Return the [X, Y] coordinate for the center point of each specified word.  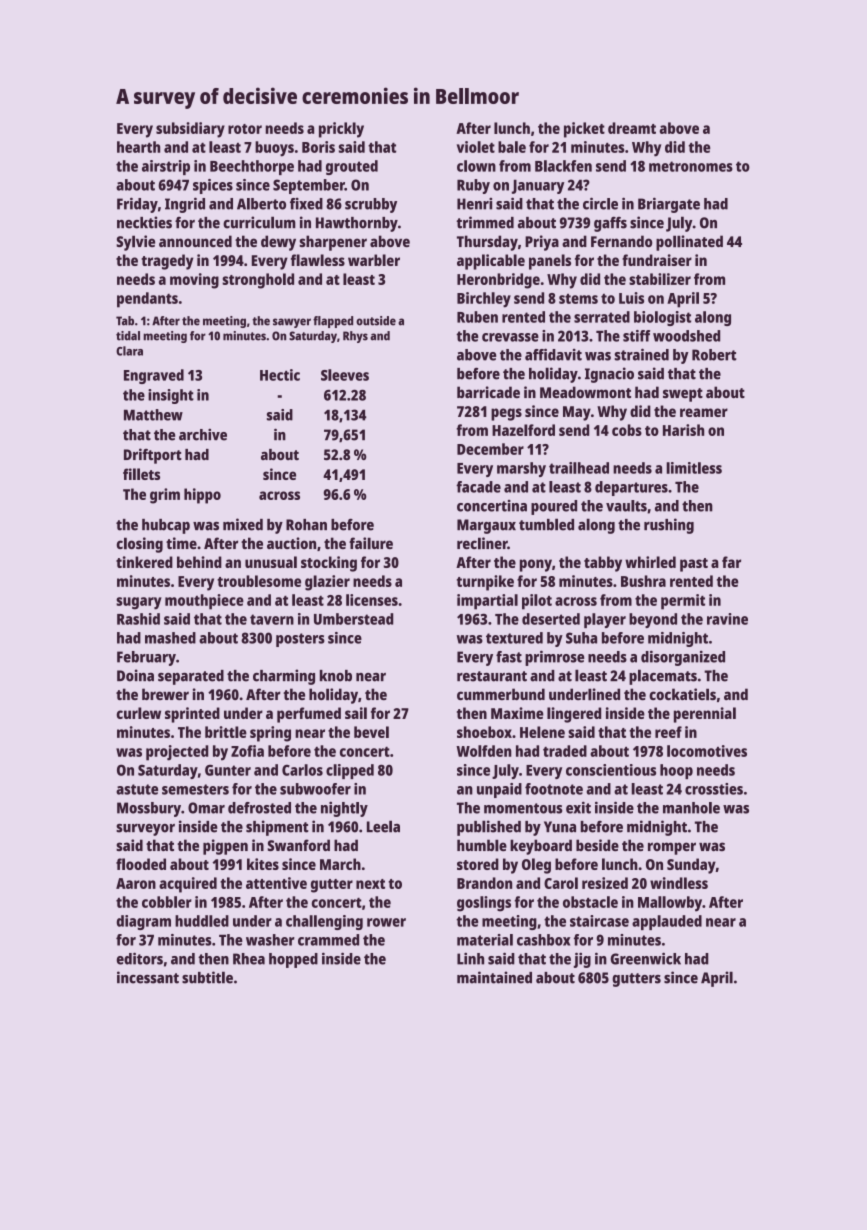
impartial [487, 602]
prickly [341, 130]
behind [199, 562]
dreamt [632, 128]
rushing [669, 526]
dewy [278, 243]
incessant [148, 977]
